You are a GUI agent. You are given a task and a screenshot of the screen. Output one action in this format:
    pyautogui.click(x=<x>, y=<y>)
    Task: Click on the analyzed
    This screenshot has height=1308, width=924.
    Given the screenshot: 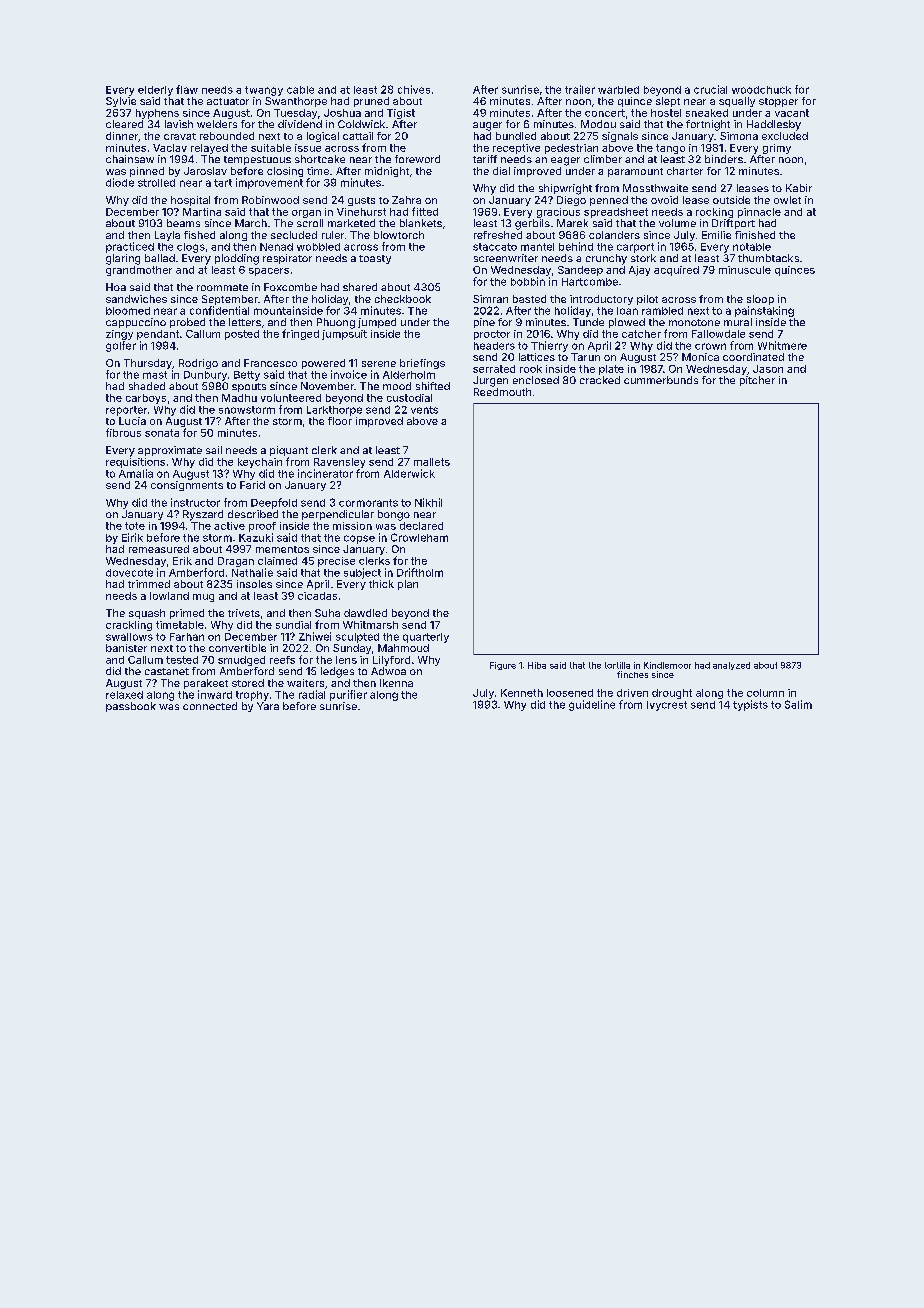 What is the action you would take?
    pyautogui.click(x=731, y=666)
